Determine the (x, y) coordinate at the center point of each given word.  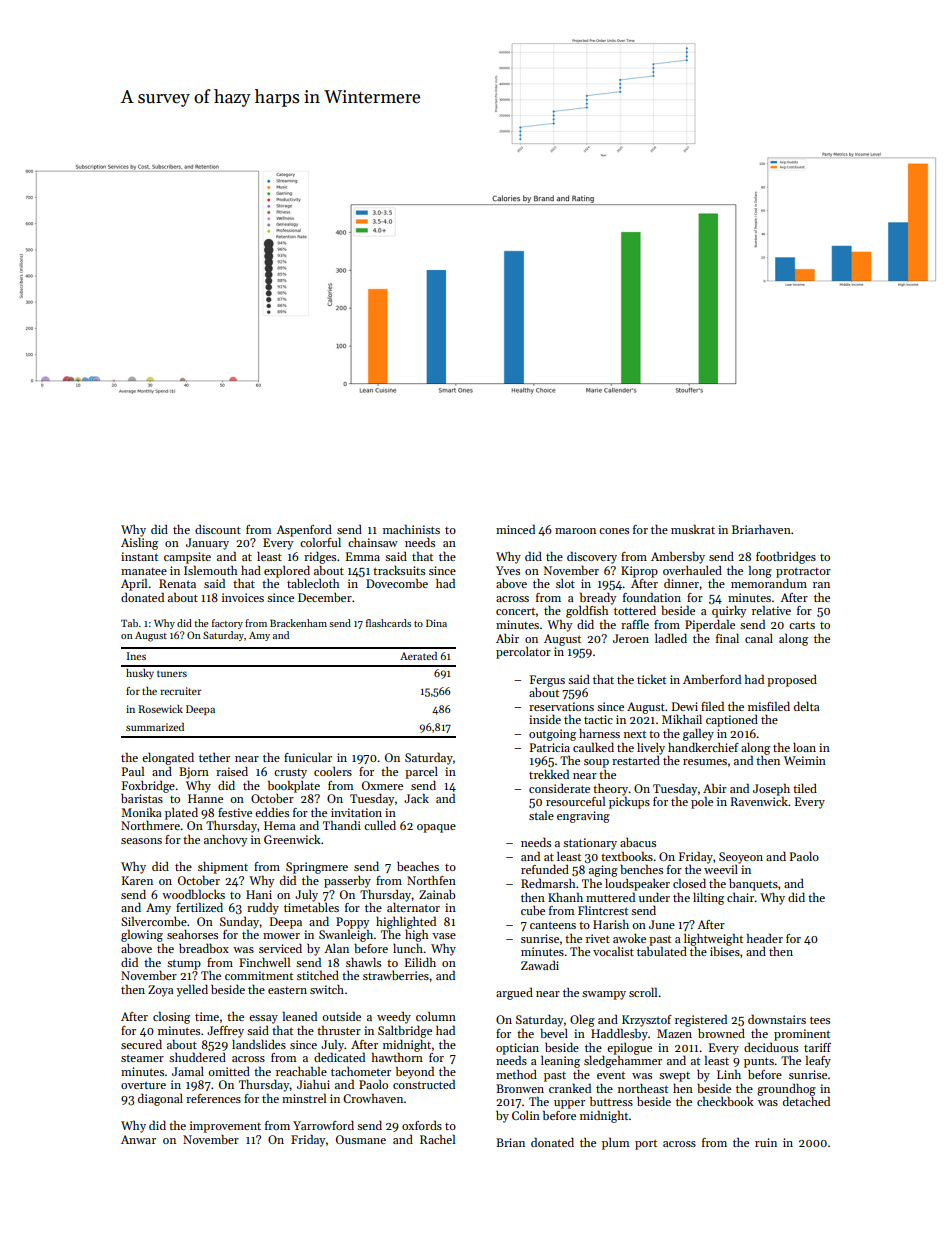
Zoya (161, 991)
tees (820, 1020)
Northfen (431, 880)
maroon (575, 531)
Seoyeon (741, 858)
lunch (408, 948)
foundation (652, 597)
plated (181, 813)
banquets (753, 885)
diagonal (160, 1099)
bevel (554, 1033)
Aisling (139, 544)
